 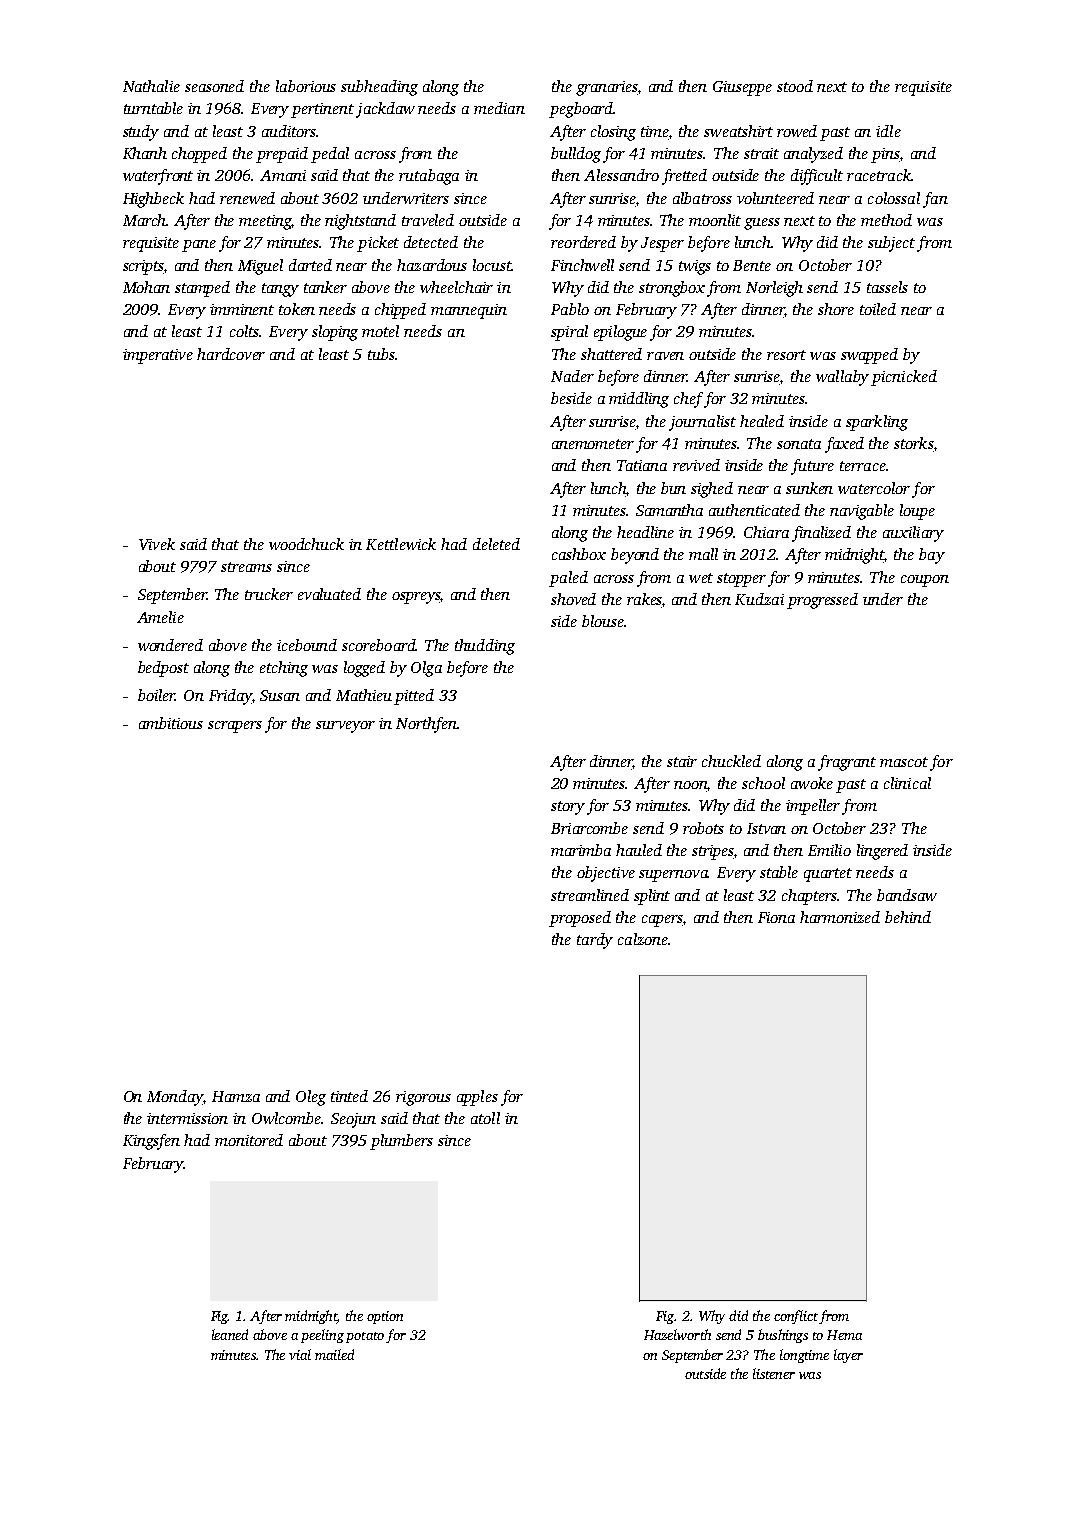 I want to click on listener, so click(x=774, y=1373).
